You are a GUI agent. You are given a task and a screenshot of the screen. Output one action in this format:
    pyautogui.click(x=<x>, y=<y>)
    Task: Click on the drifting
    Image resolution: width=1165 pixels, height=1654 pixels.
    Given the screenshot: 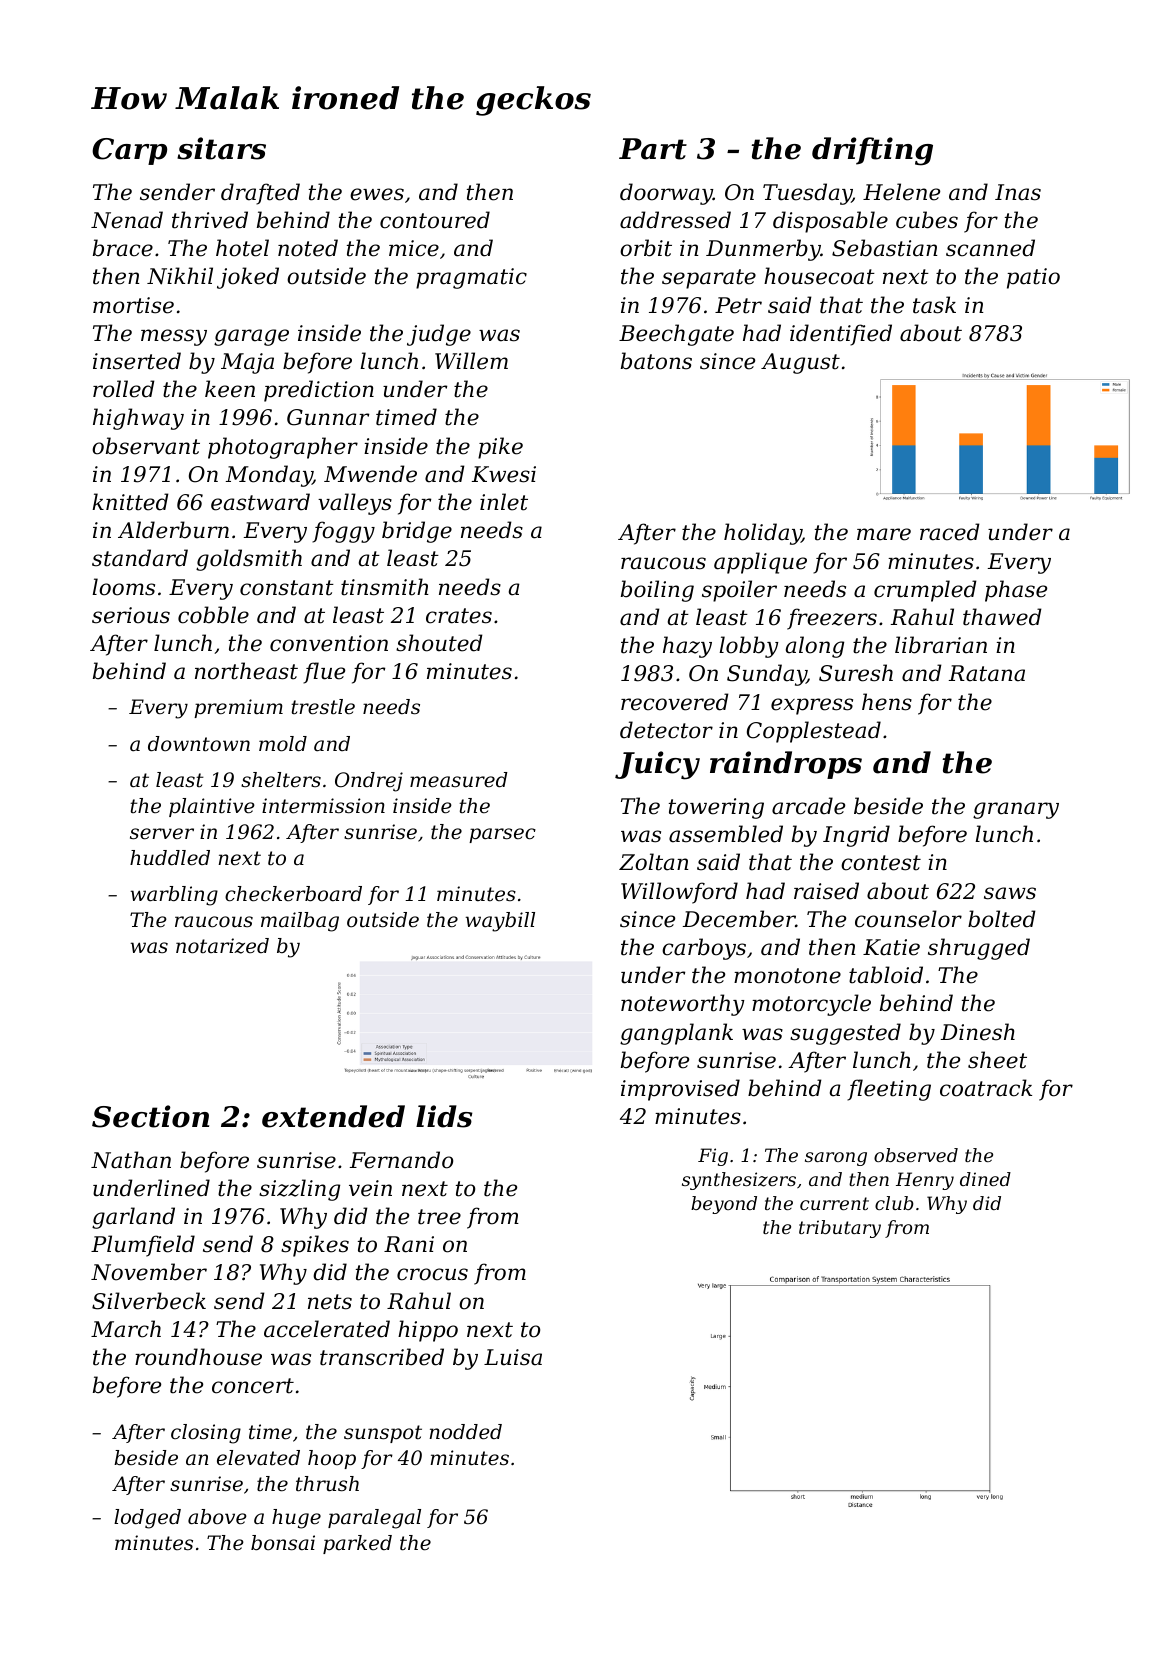 What is the action you would take?
    pyautogui.click(x=872, y=151)
